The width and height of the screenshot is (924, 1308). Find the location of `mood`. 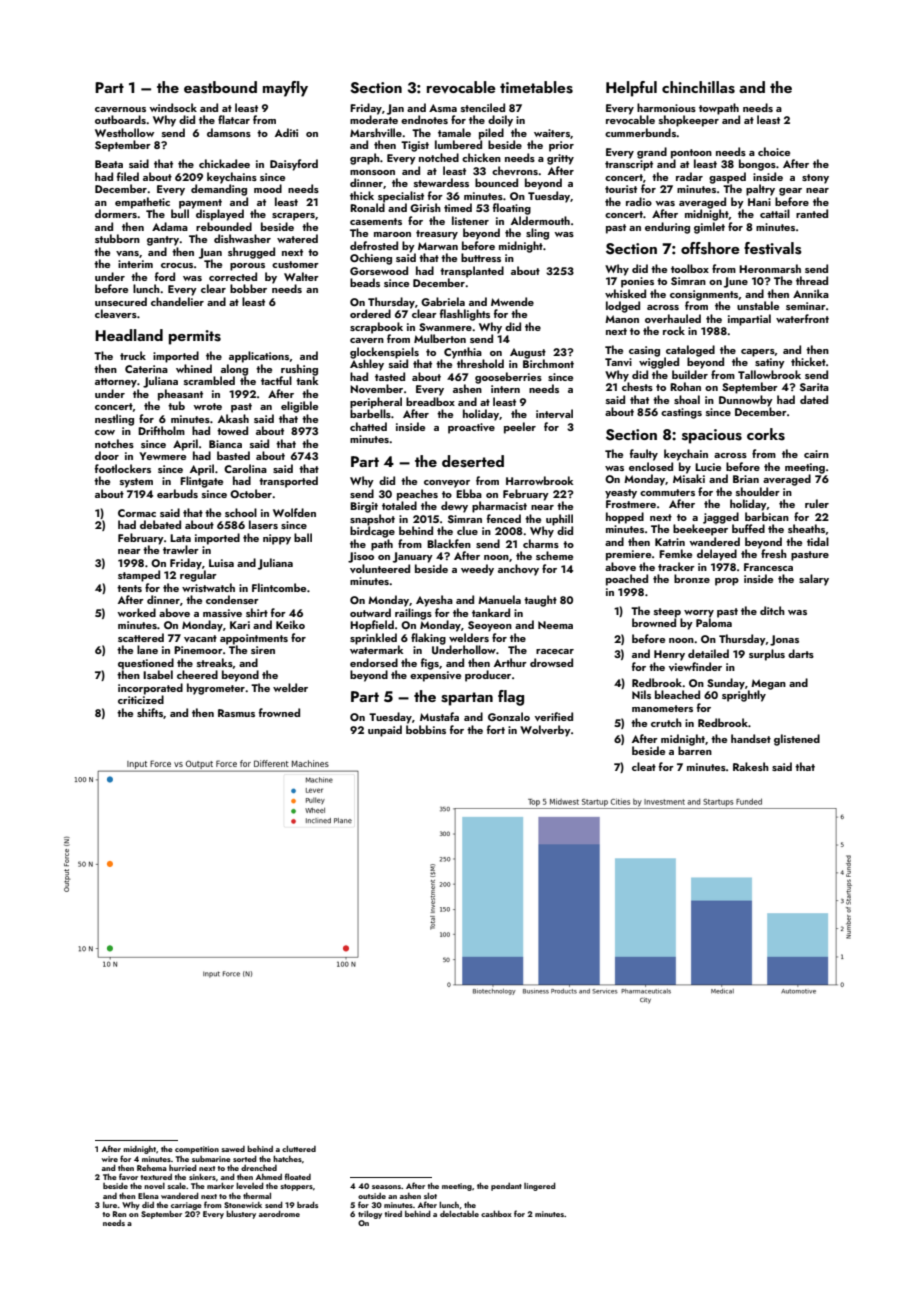

mood is located at coordinates (268, 188).
